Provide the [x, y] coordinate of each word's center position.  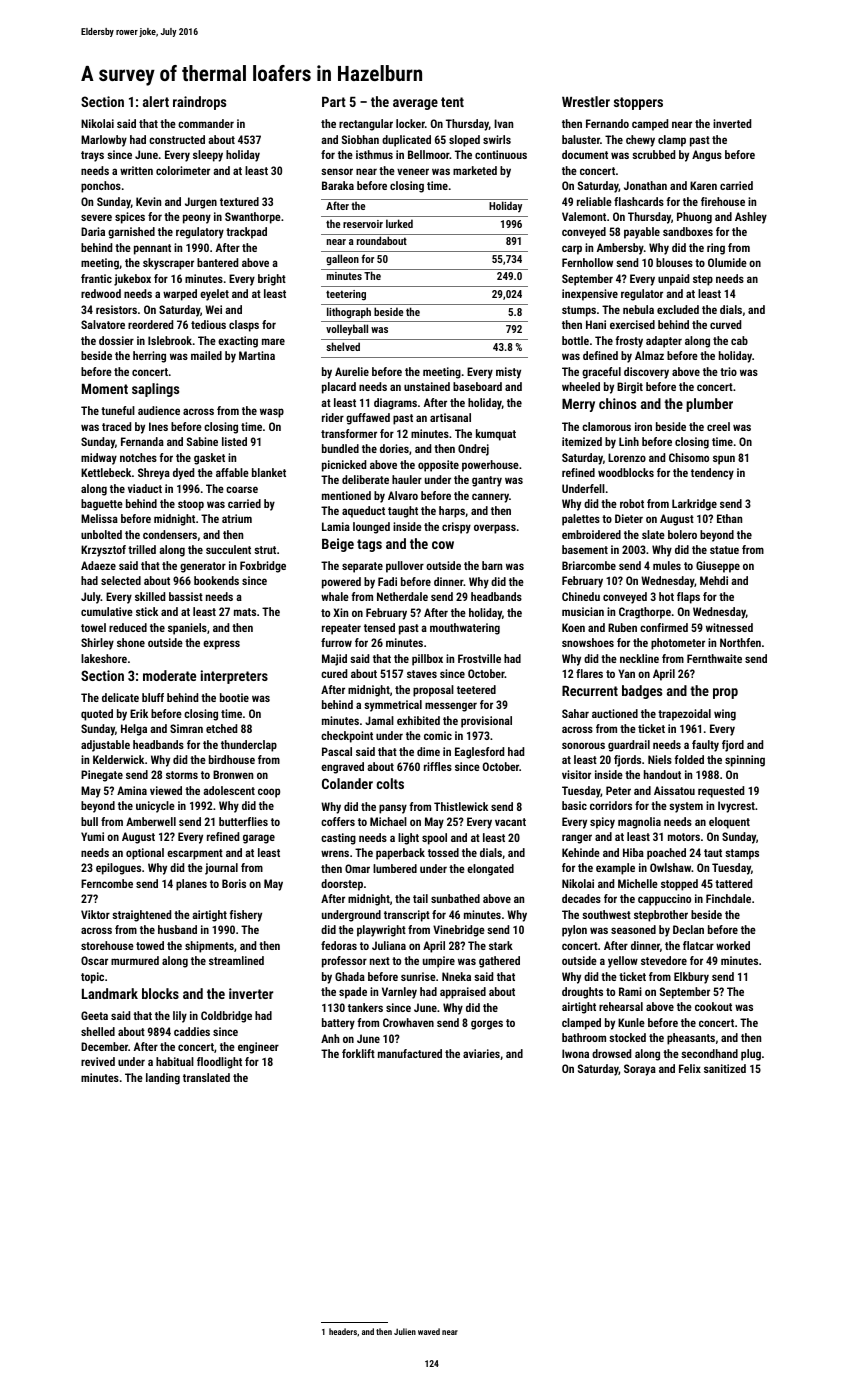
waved [429, 1331]
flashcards [639, 201]
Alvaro [403, 495]
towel [93, 627]
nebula [638, 309]
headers [343, 1331]
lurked [399, 223]
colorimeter [183, 170]
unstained [427, 386]
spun [724, 460]
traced [116, 426]
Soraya [640, 1070]
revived [98, 1061]
